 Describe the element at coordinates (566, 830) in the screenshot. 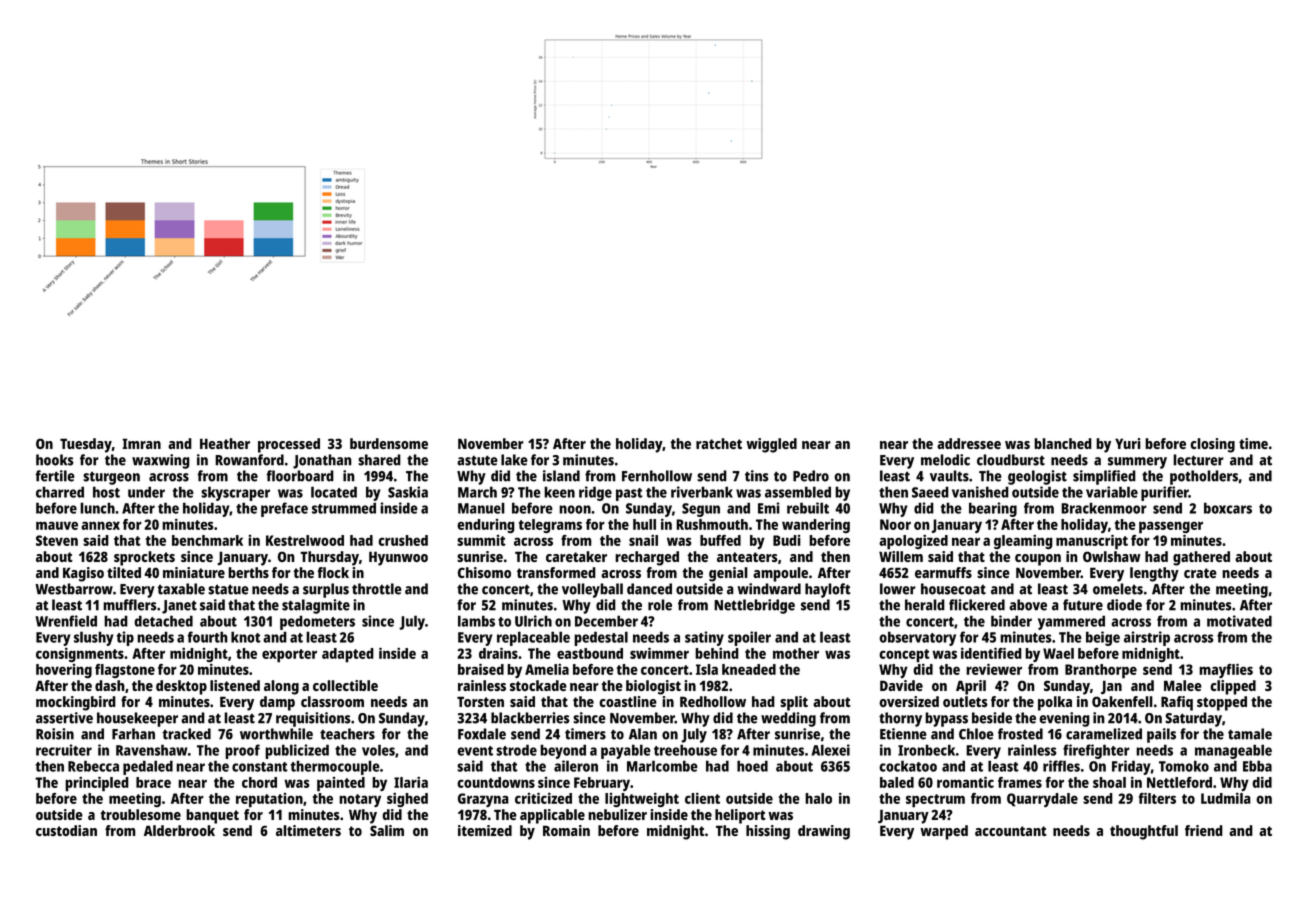

I see `Romain` at that location.
